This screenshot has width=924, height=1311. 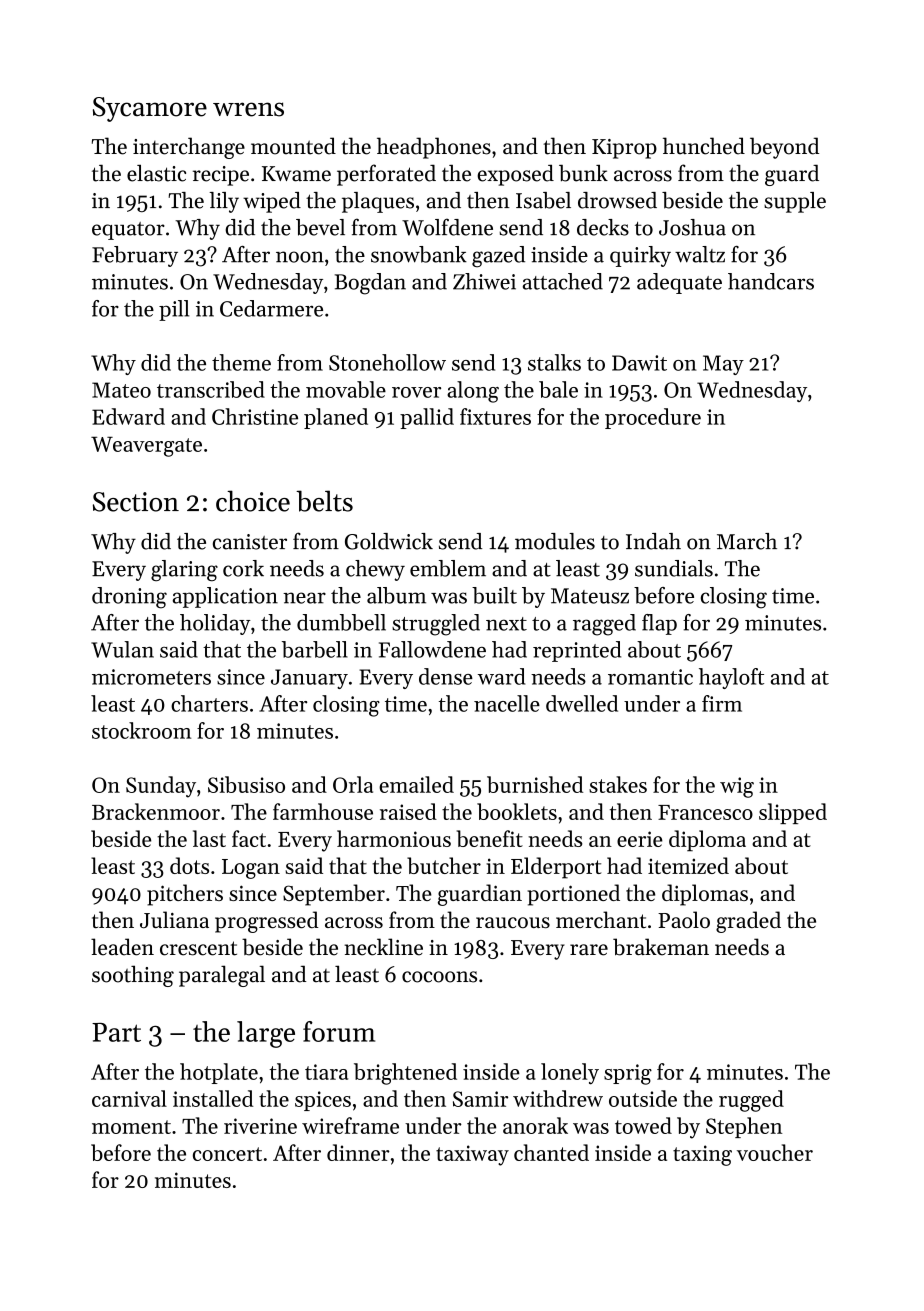 I want to click on waltz, so click(x=700, y=254).
